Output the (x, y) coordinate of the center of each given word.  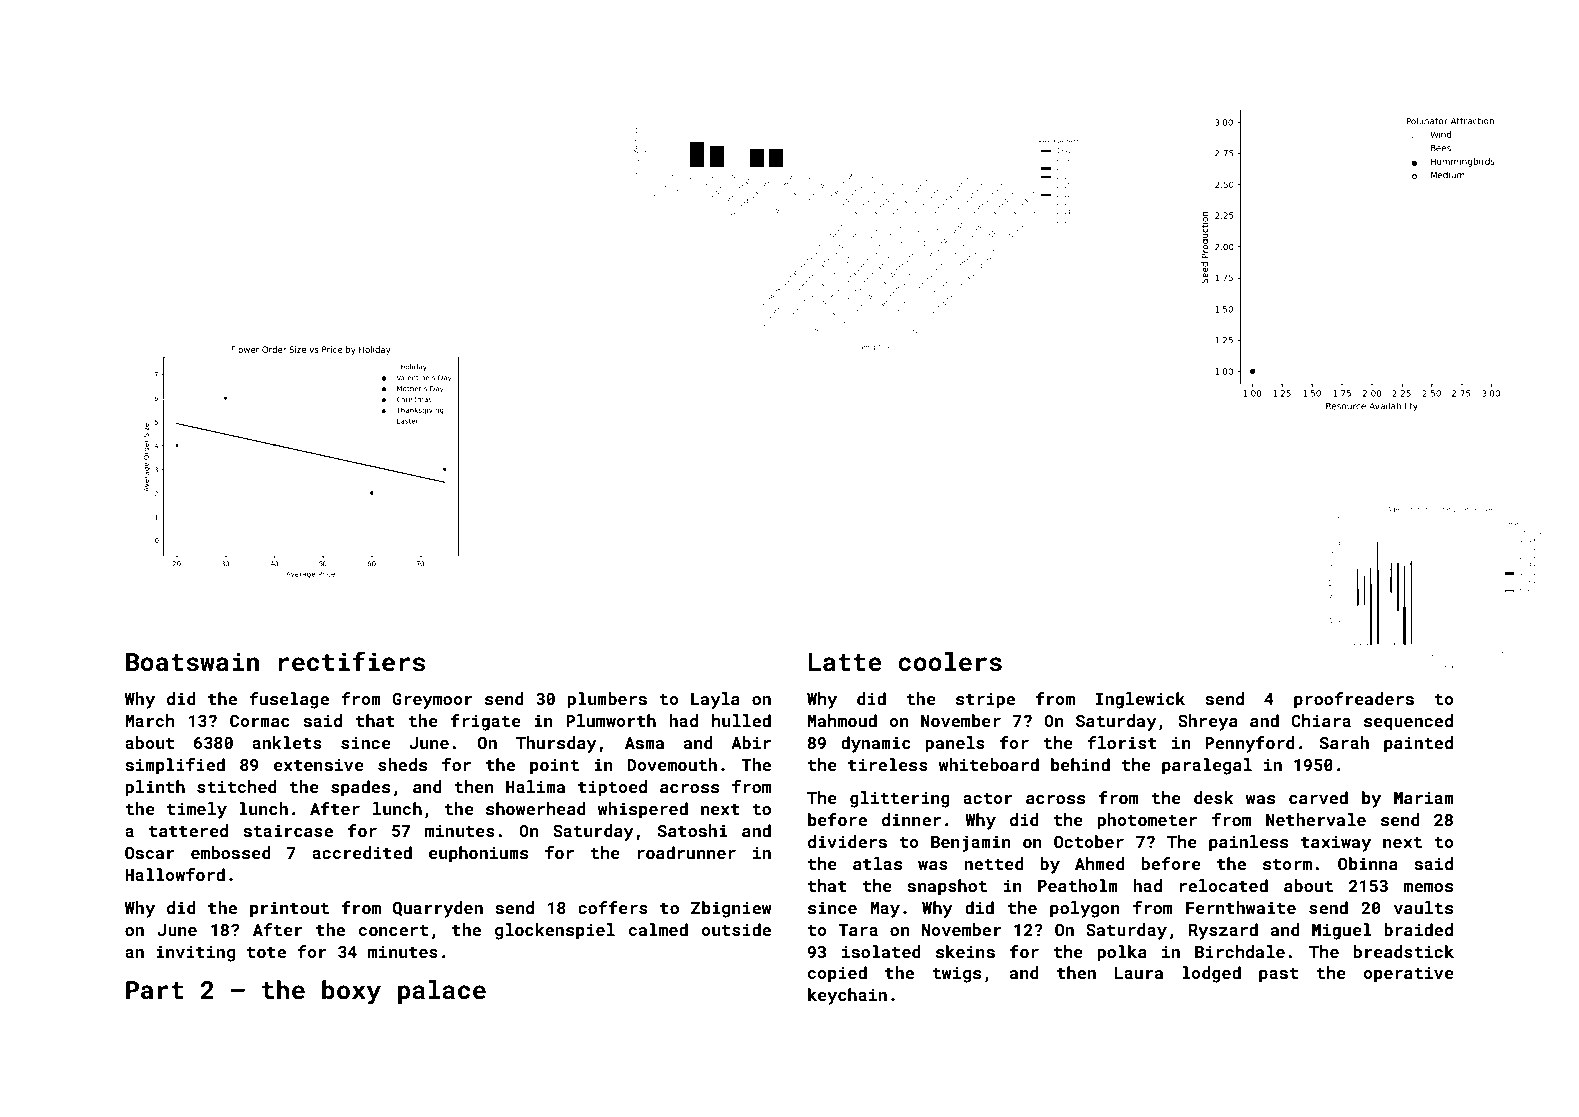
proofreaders (1354, 700)
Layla (715, 700)
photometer (1147, 821)
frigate (486, 722)
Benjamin (970, 843)
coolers (950, 662)
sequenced (1408, 722)
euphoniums (478, 854)
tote (266, 952)
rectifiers (352, 661)
